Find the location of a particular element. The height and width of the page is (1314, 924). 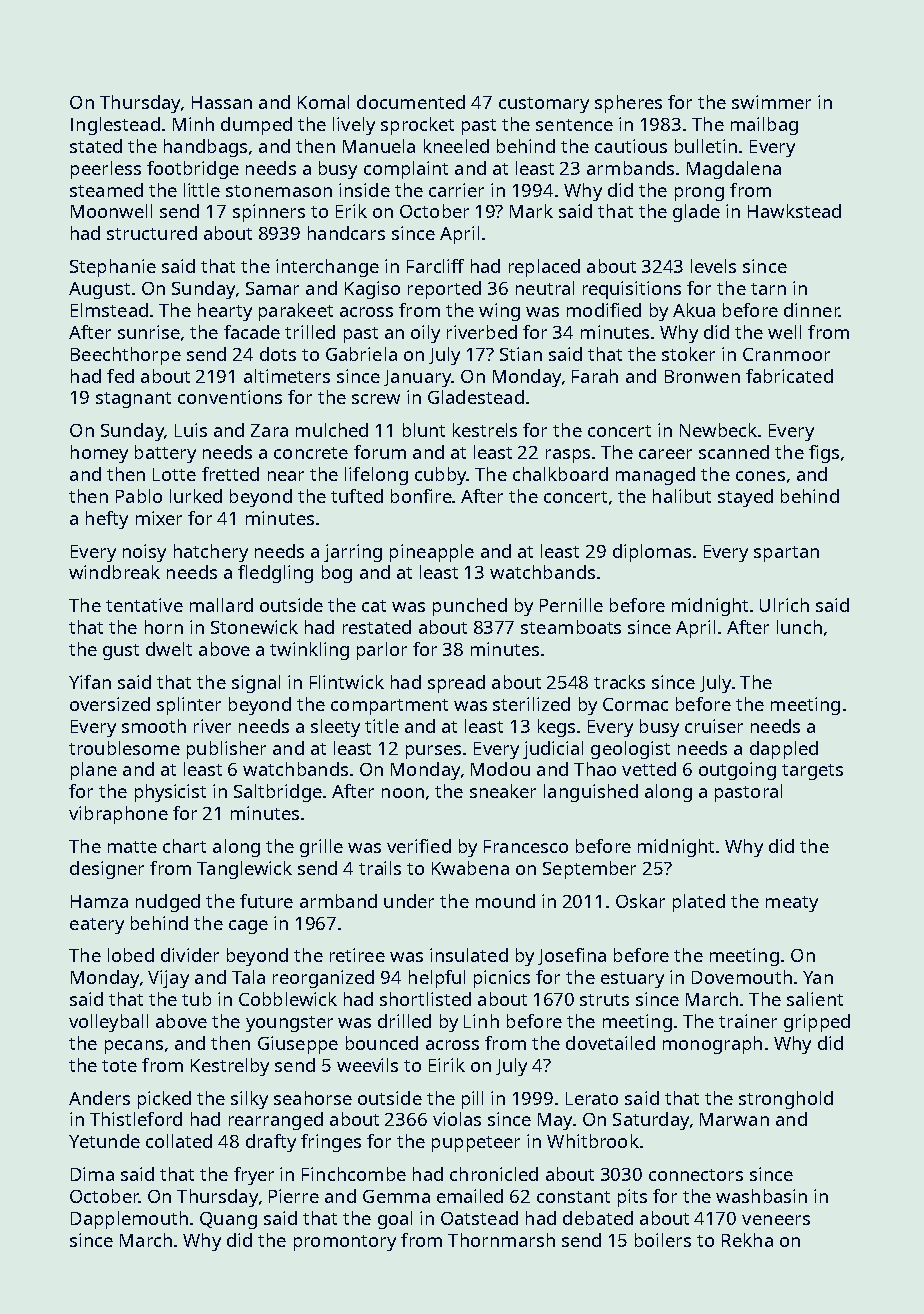

smooth is located at coordinates (154, 726).
